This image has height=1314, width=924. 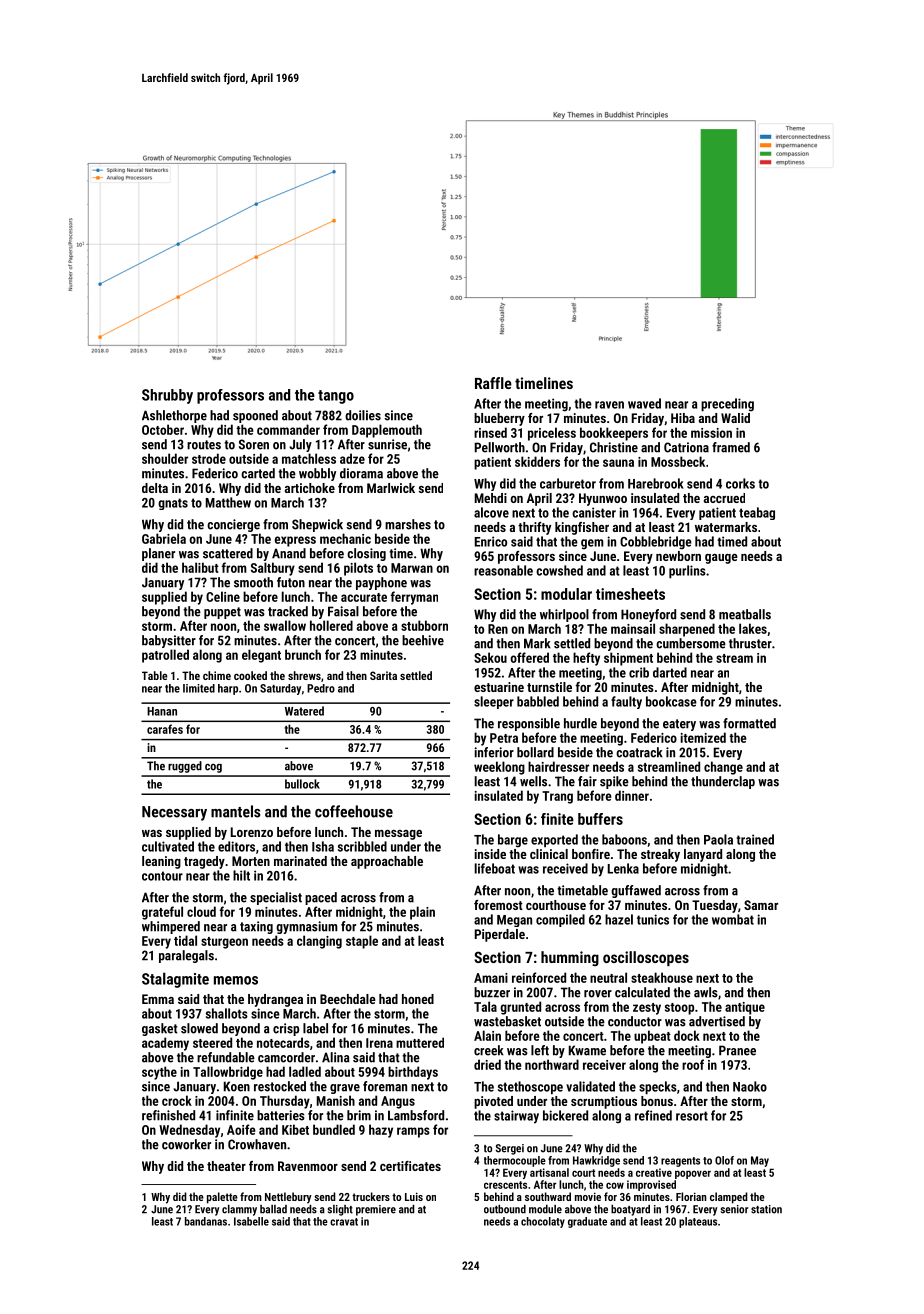 What do you see at coordinates (185, 940) in the image?
I see `tidal` at bounding box center [185, 940].
